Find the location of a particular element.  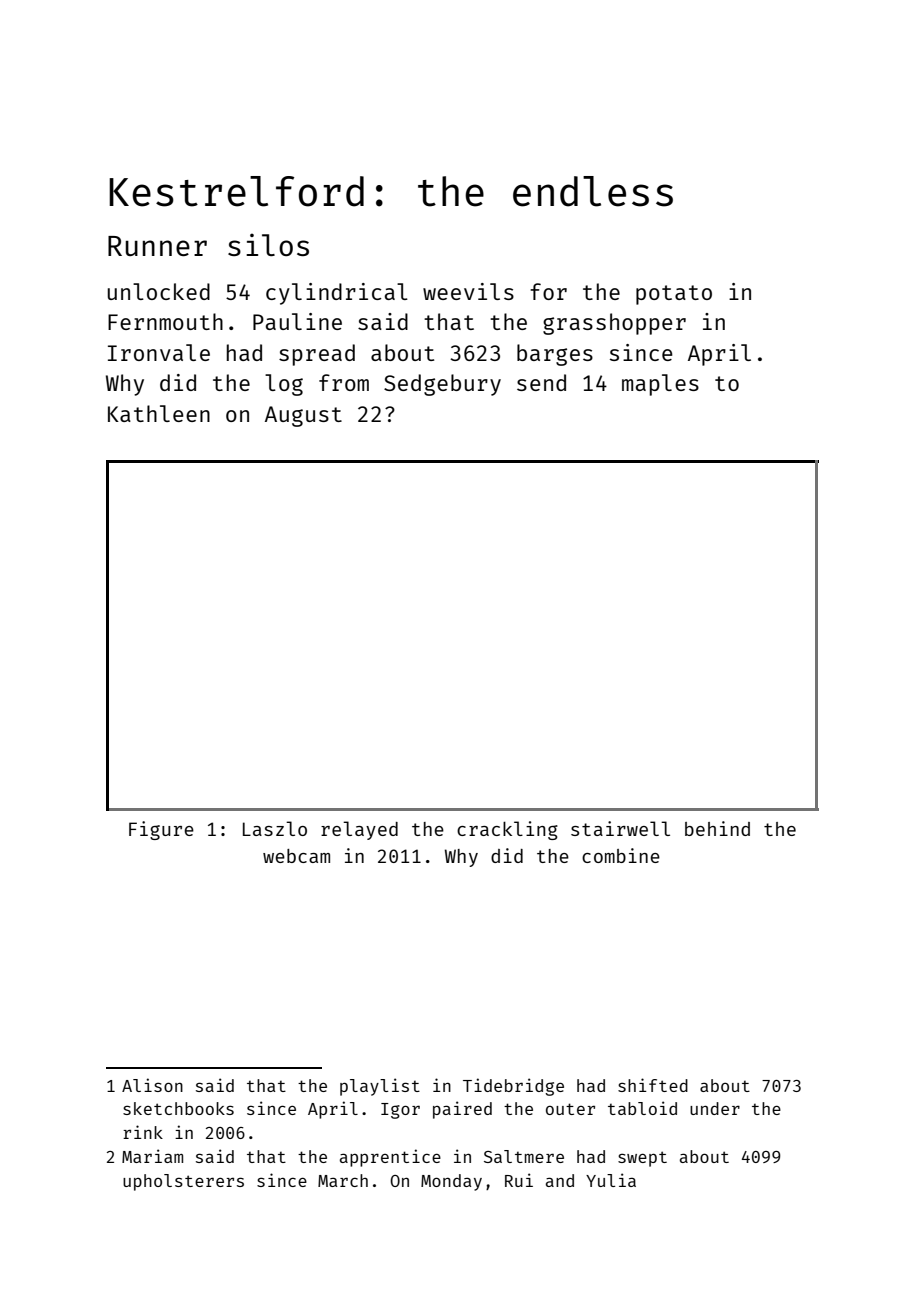

Figure is located at coordinates (161, 830).
